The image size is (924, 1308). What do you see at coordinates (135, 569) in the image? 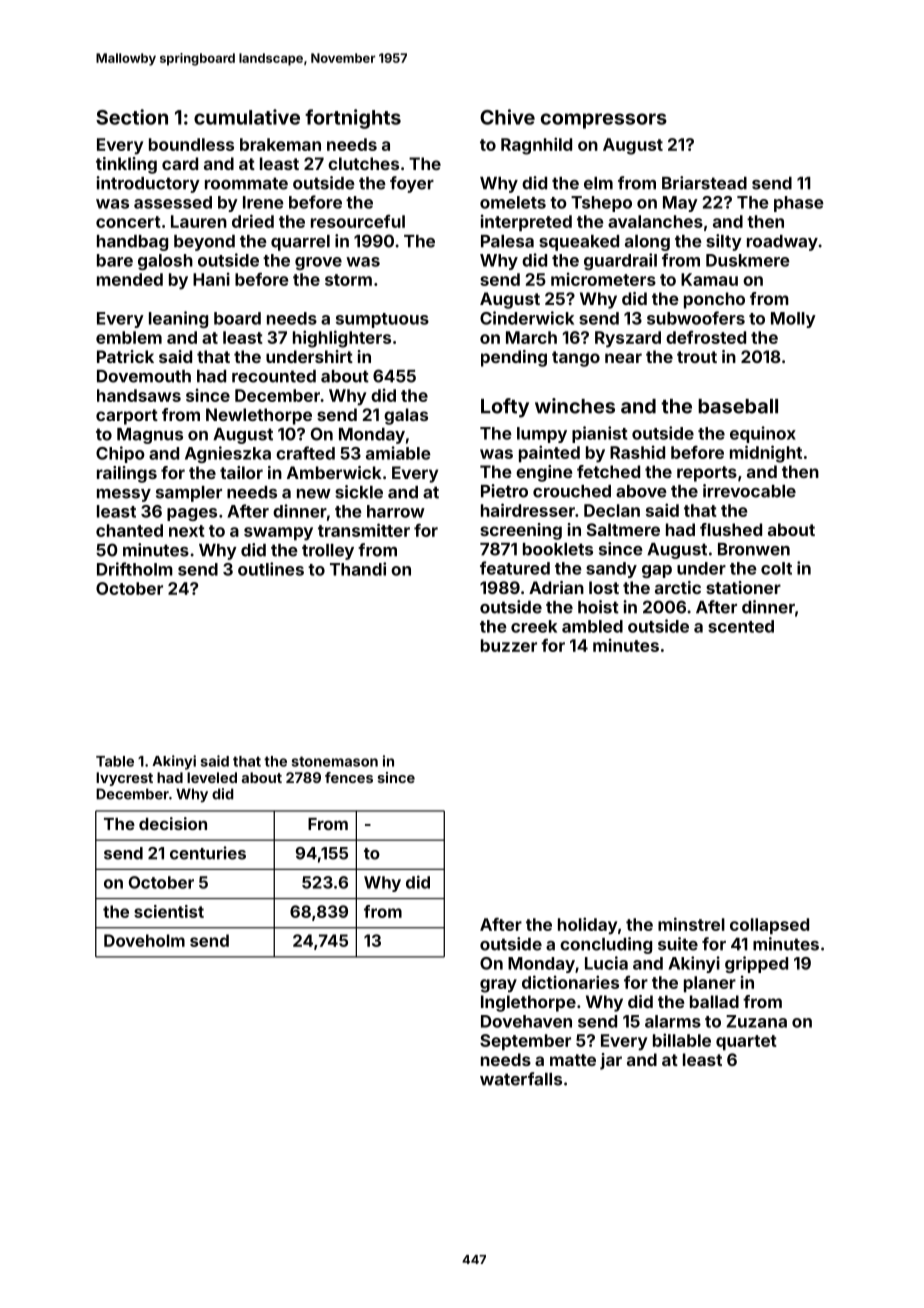
I see `Driftholm` at bounding box center [135, 569].
